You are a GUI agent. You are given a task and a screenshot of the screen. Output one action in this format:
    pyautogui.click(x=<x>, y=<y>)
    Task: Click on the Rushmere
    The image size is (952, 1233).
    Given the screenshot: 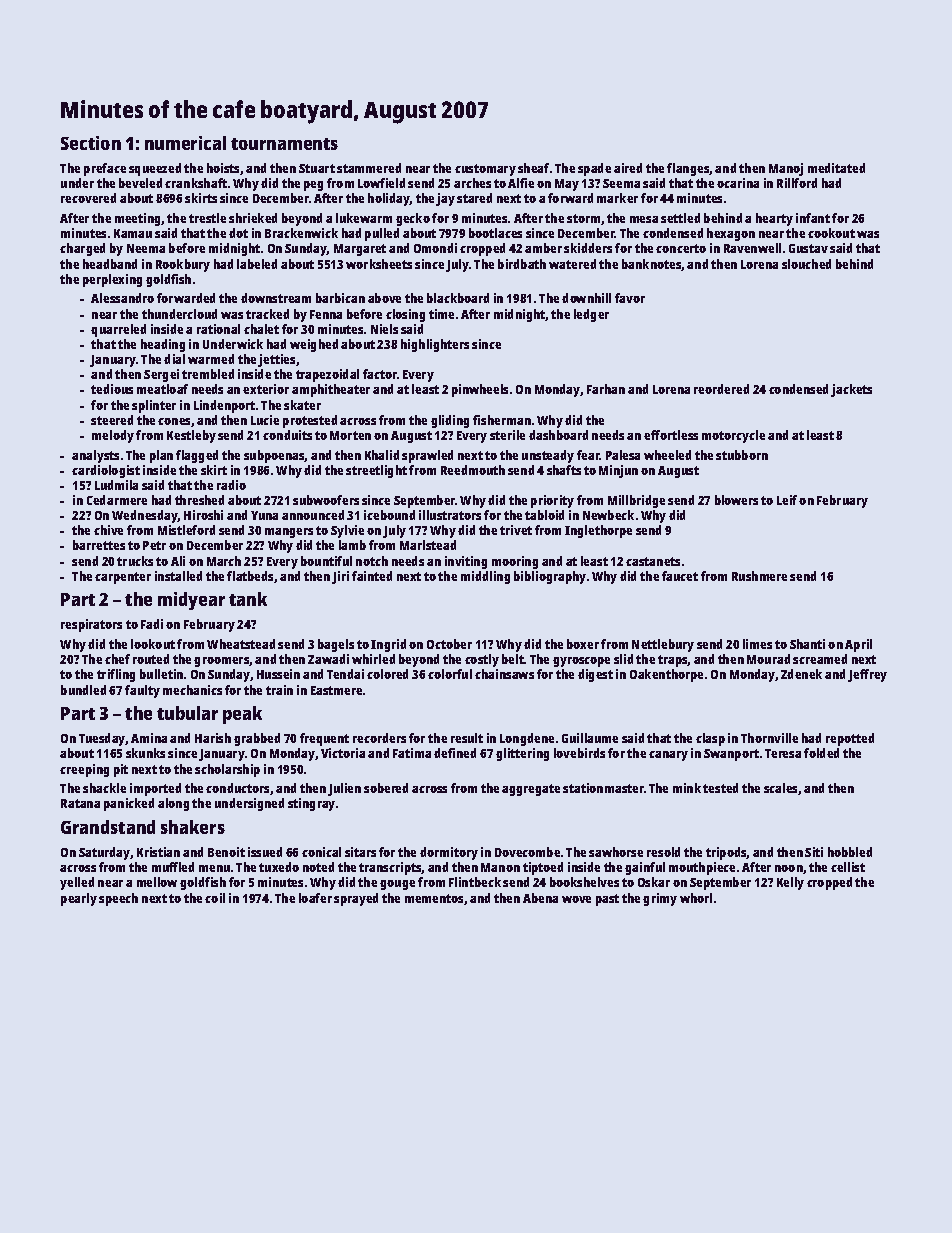 What is the action you would take?
    pyautogui.click(x=759, y=576)
